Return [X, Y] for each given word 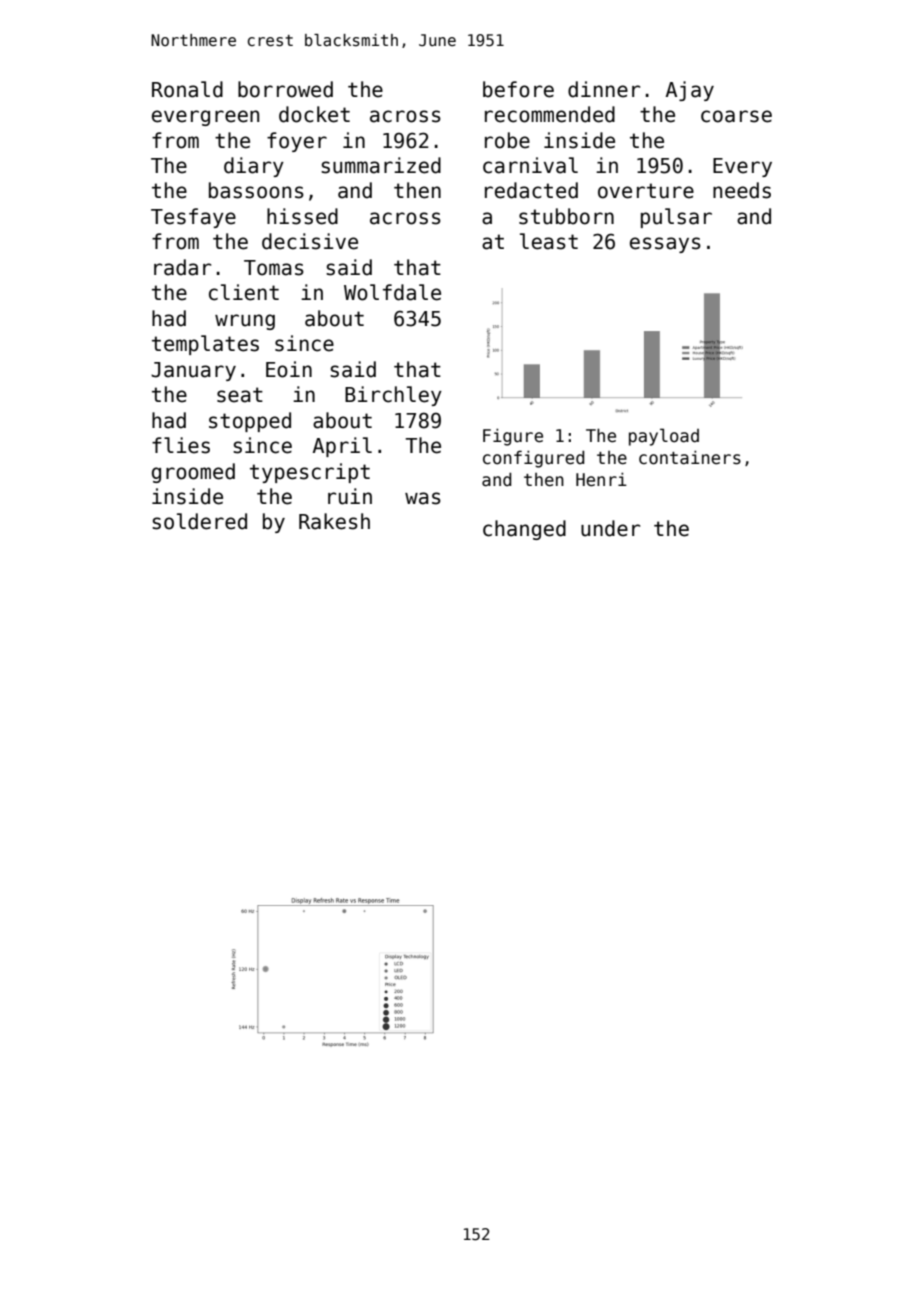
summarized [381, 165]
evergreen [205, 118]
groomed [193, 473]
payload [664, 437]
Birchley [393, 396]
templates [205, 345]
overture [646, 191]
